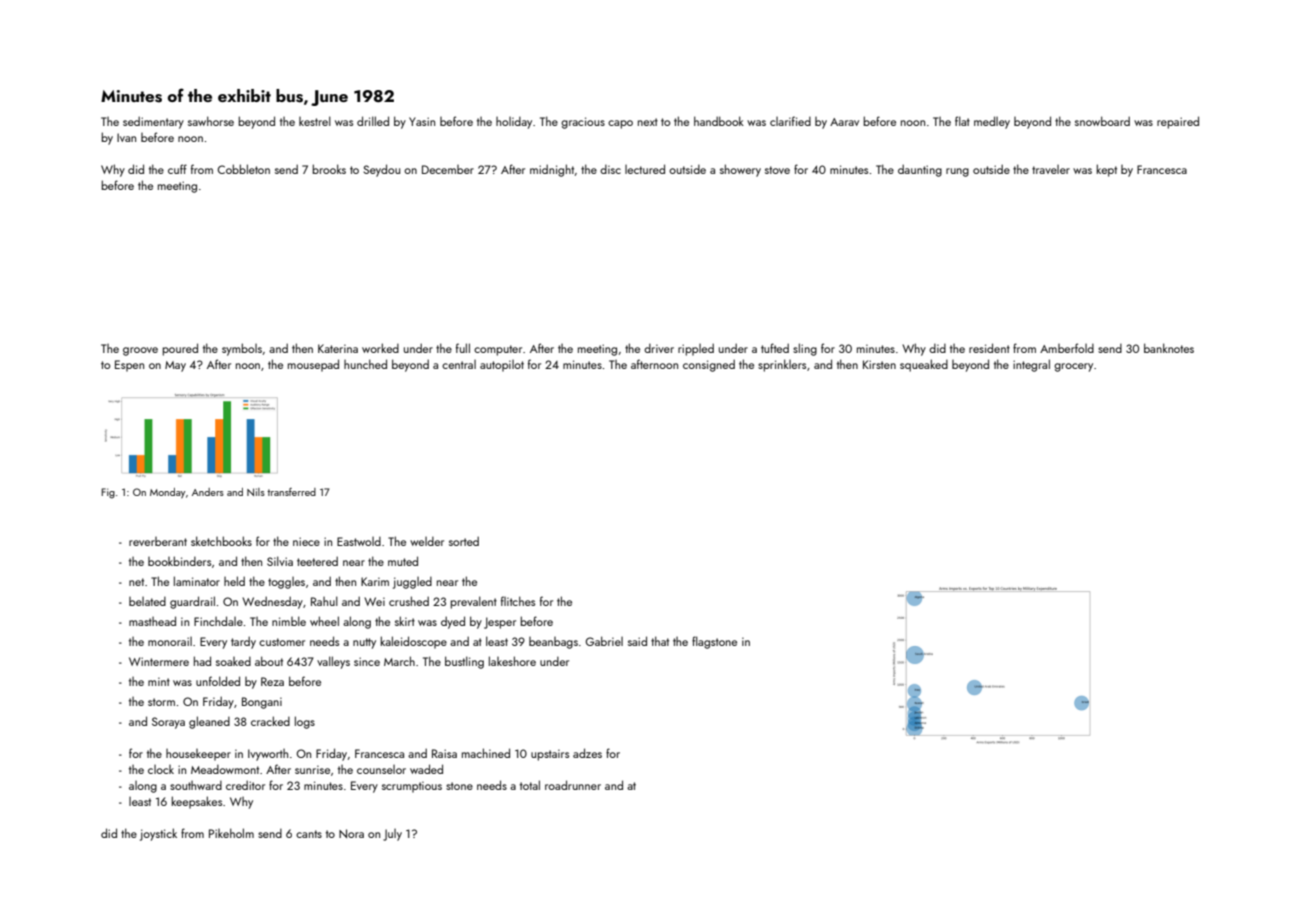  What do you see at coordinates (583, 123) in the page?
I see `gracious` at bounding box center [583, 123].
